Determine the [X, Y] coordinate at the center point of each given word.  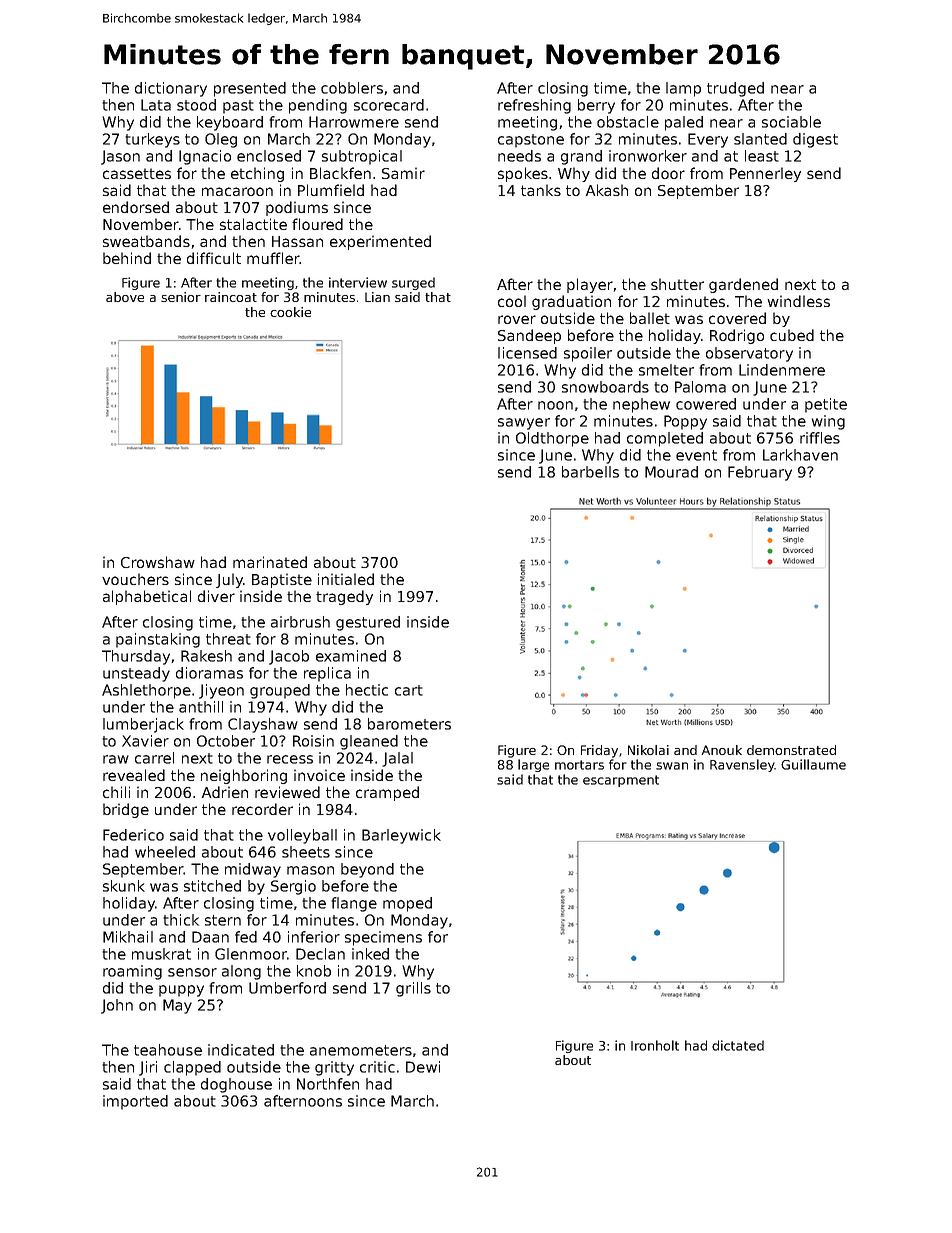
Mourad [671, 472]
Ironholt [655, 1045]
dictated [738, 1045]
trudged [735, 89]
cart [409, 690]
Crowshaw [158, 562]
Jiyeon [221, 691]
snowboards [605, 387]
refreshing [534, 106]
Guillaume [813, 764]
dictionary [171, 89]
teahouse [168, 1050]
